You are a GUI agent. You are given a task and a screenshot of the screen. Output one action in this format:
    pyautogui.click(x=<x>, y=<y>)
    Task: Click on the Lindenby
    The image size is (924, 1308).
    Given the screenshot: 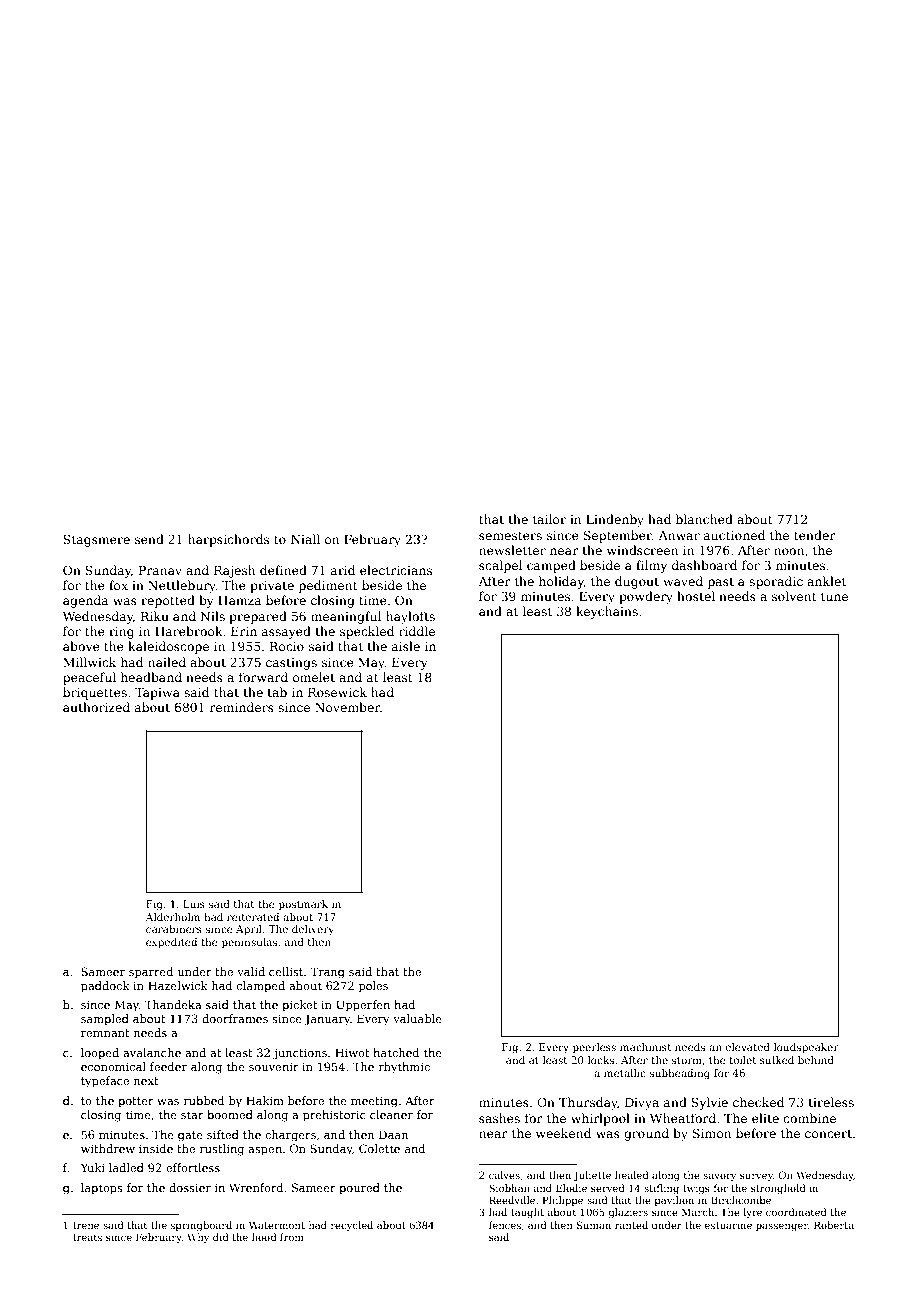 What is the action you would take?
    pyautogui.click(x=615, y=520)
